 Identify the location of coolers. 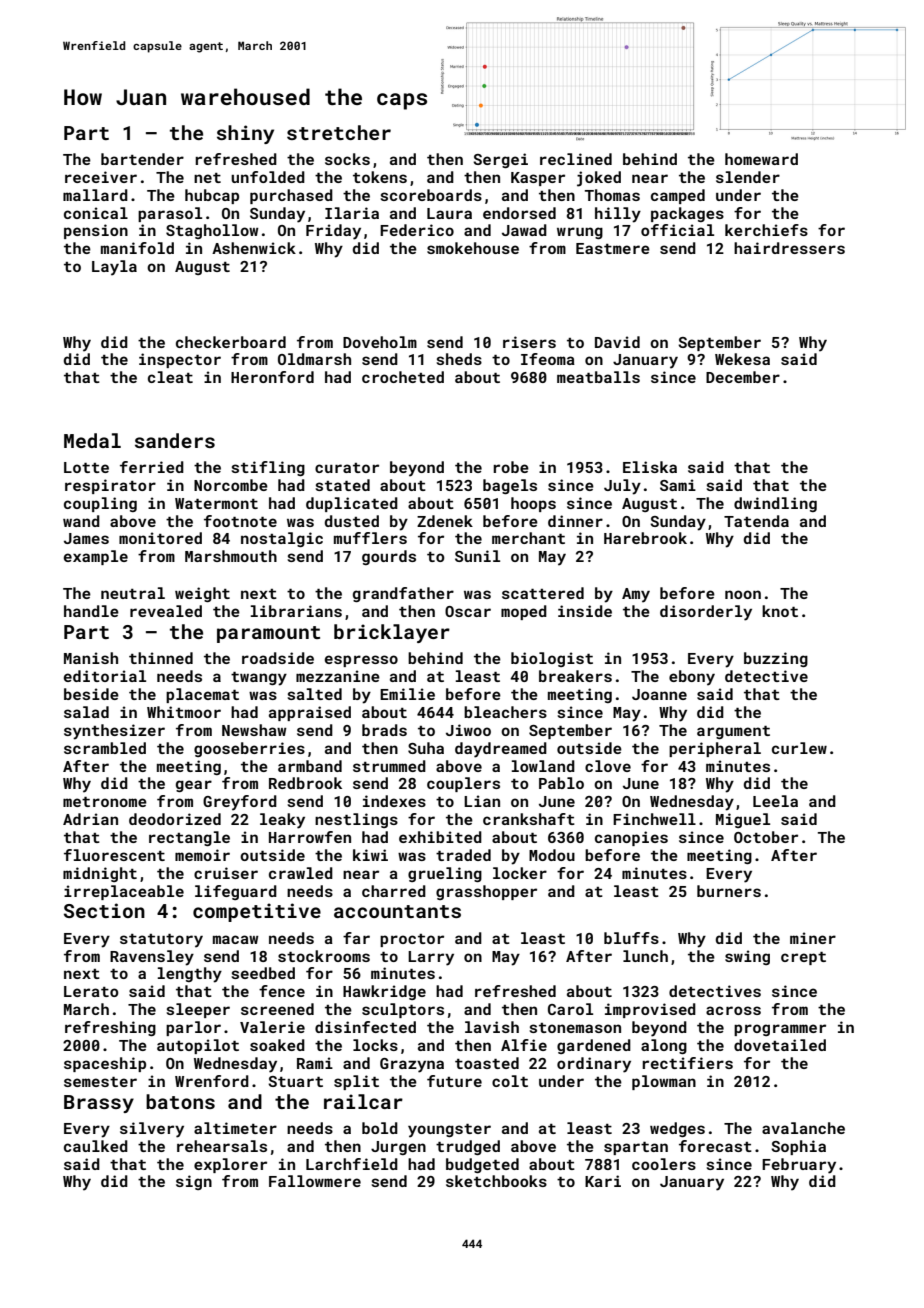
(664, 1164).
